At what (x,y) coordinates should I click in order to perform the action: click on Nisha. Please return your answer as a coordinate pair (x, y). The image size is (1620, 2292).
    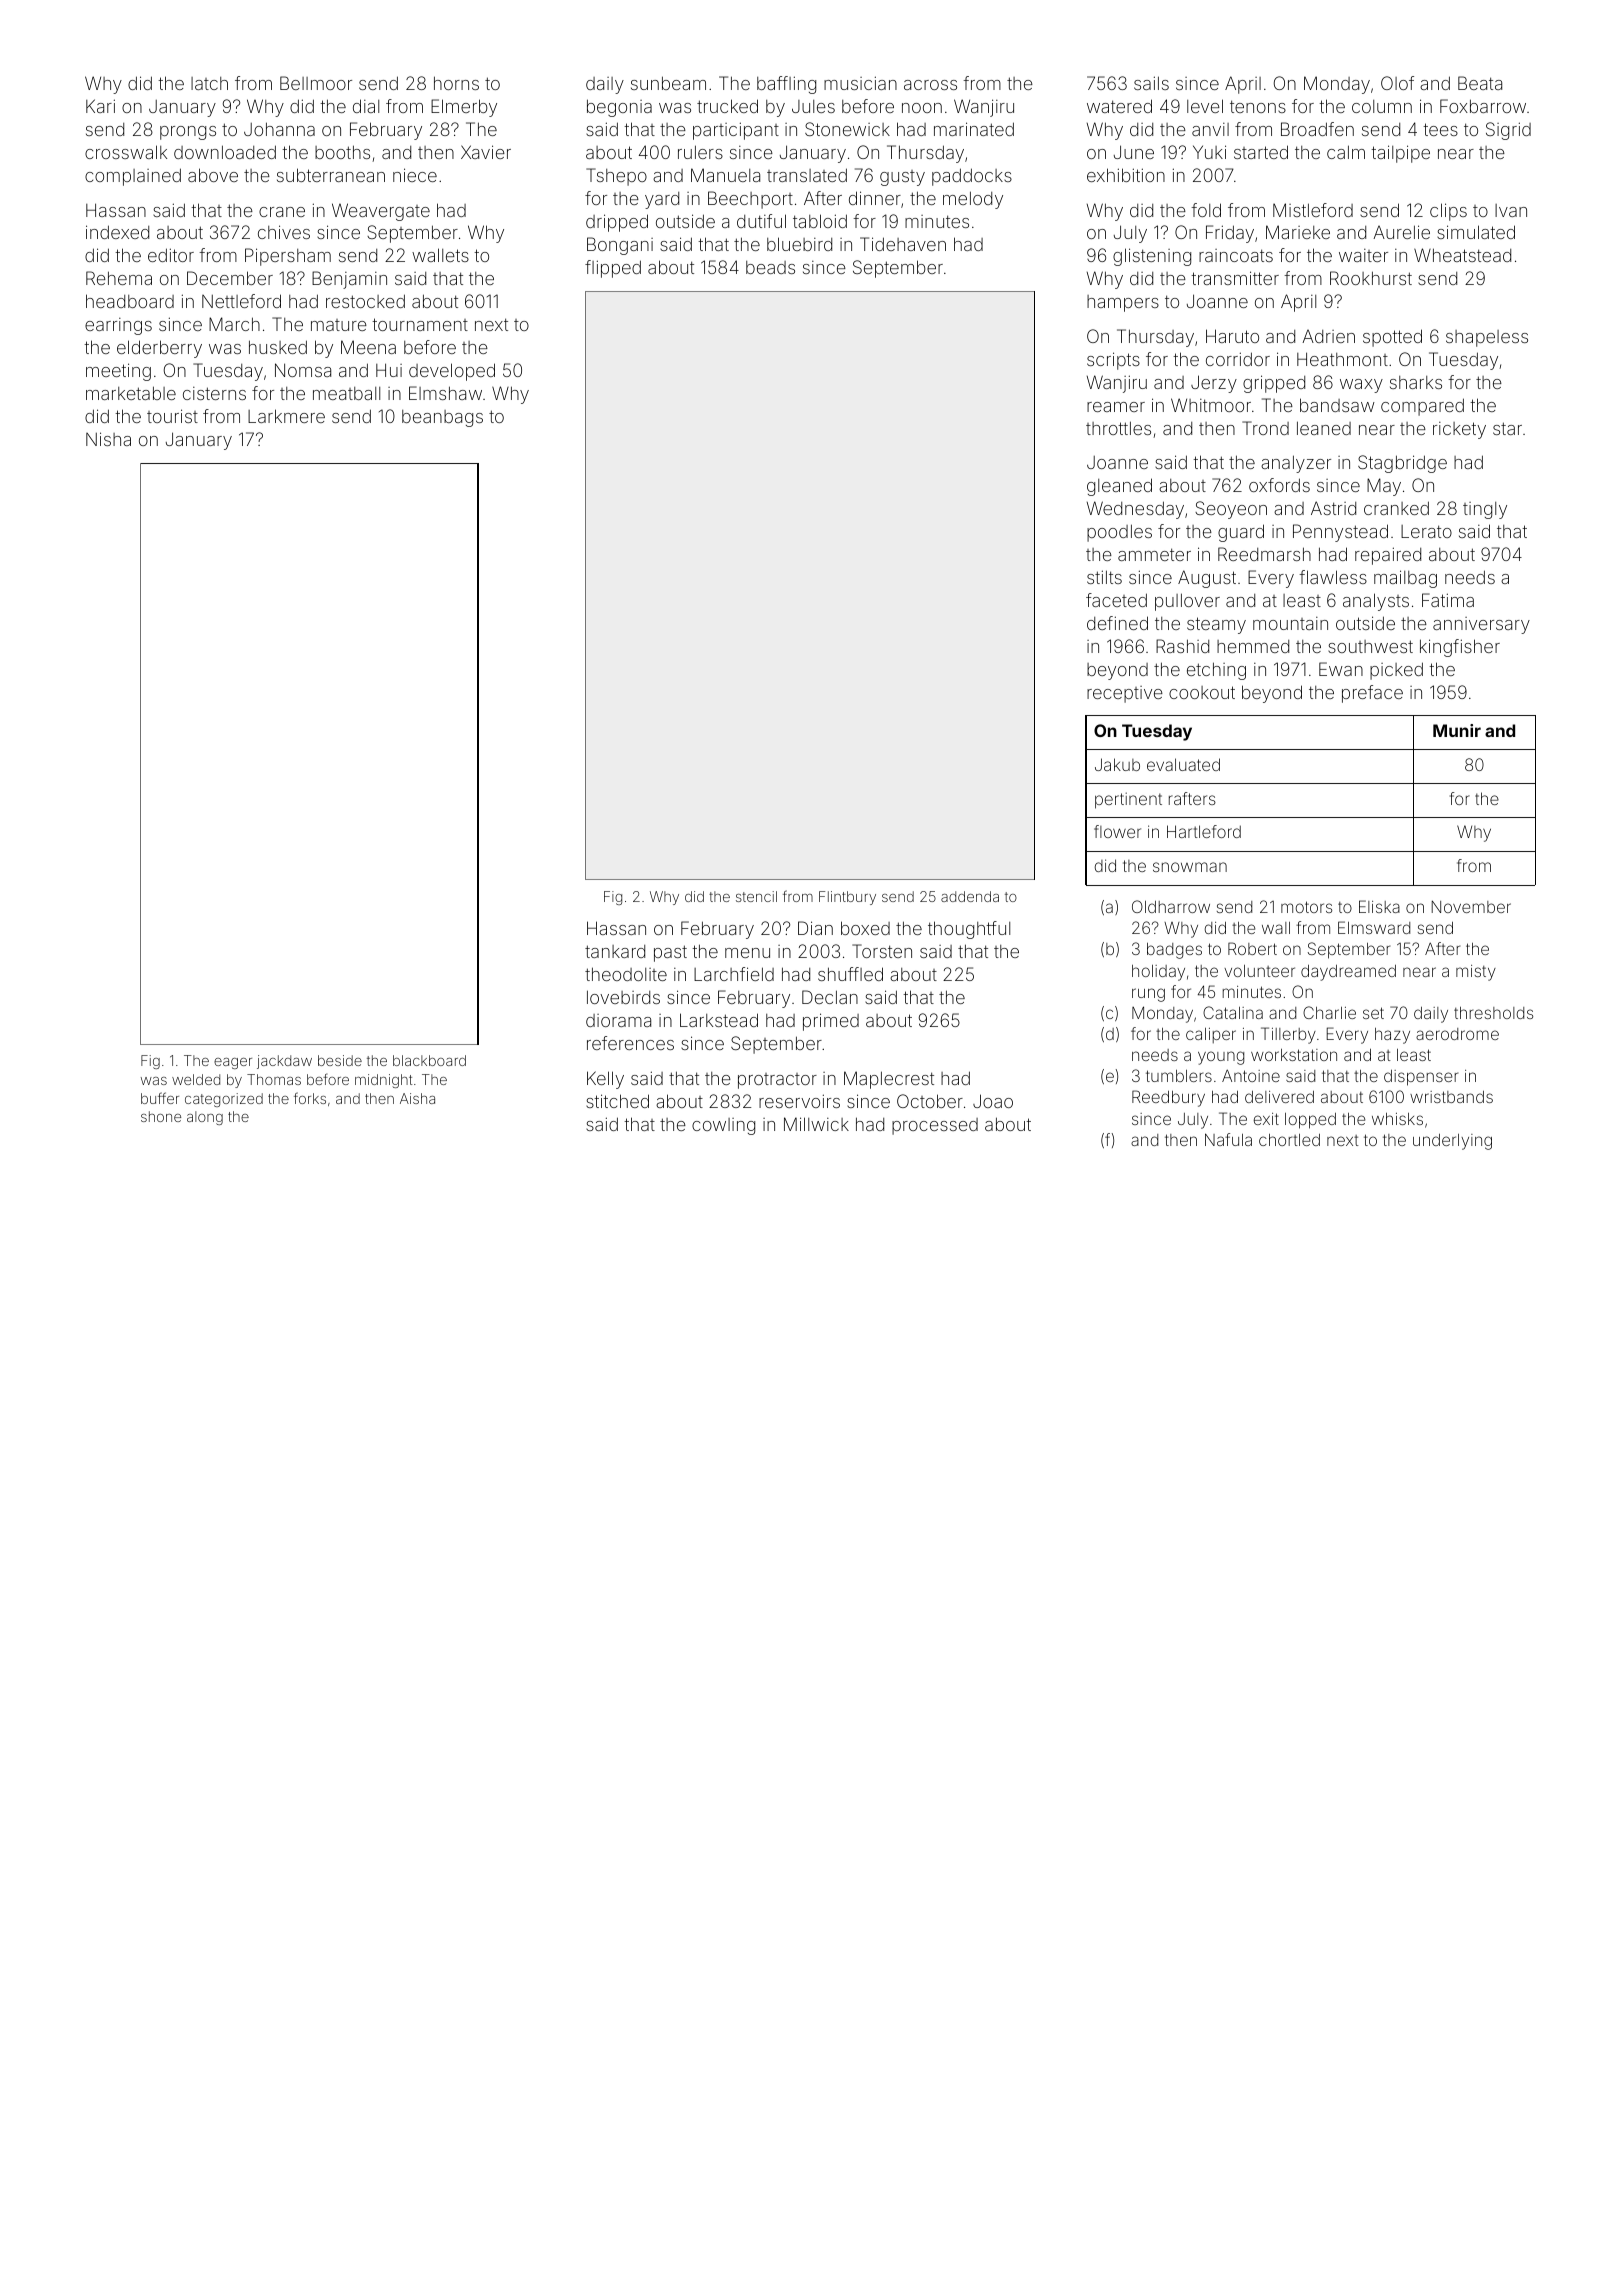
    Looking at the image, I should click on (108, 439).
